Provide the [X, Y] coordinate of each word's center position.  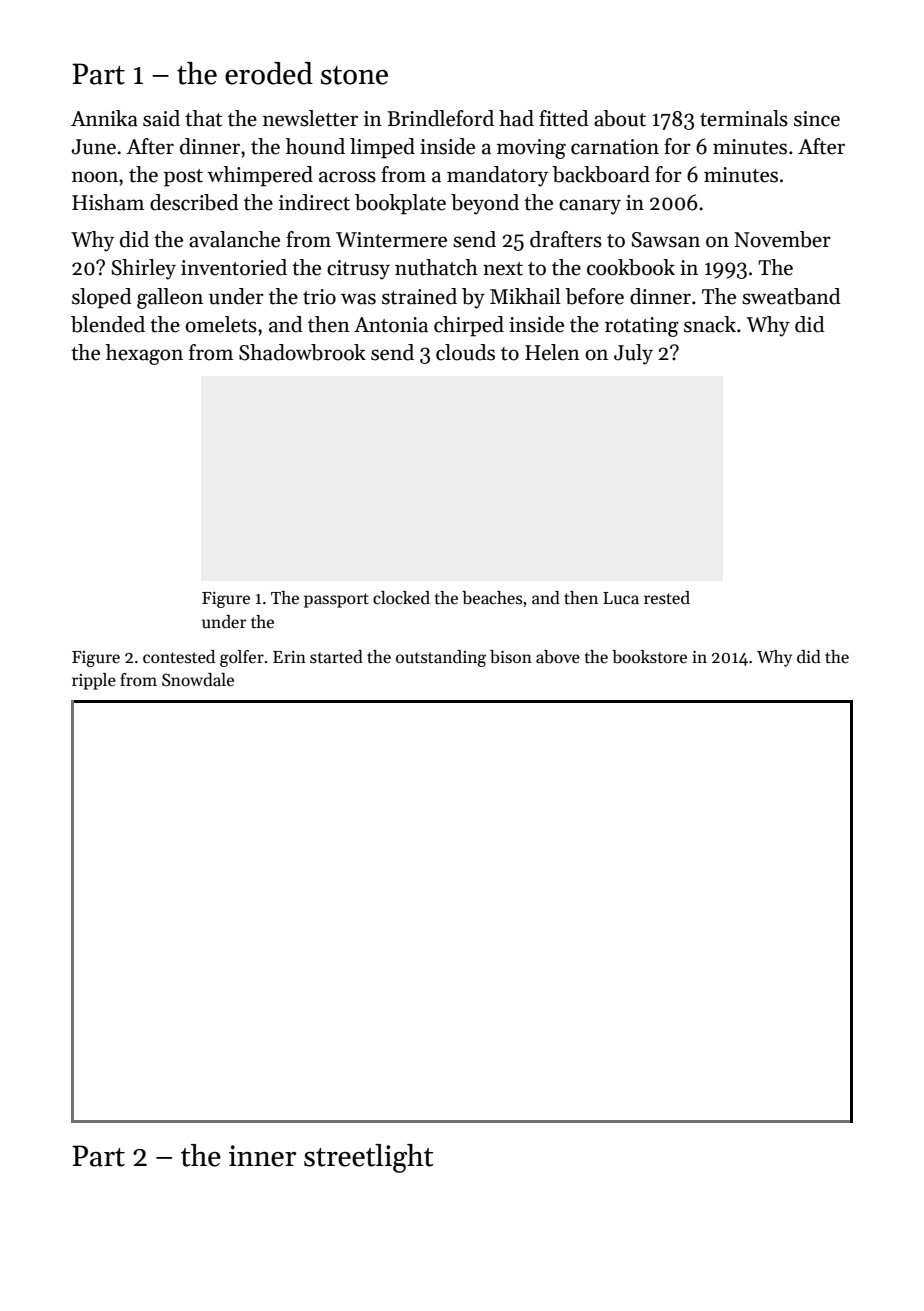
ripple [94, 681]
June [93, 147]
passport [336, 600]
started [336, 657]
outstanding [441, 658]
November [782, 239]
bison [511, 657]
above [558, 657]
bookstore [649, 657]
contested [179, 657]
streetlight [369, 1158]
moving [531, 149]
